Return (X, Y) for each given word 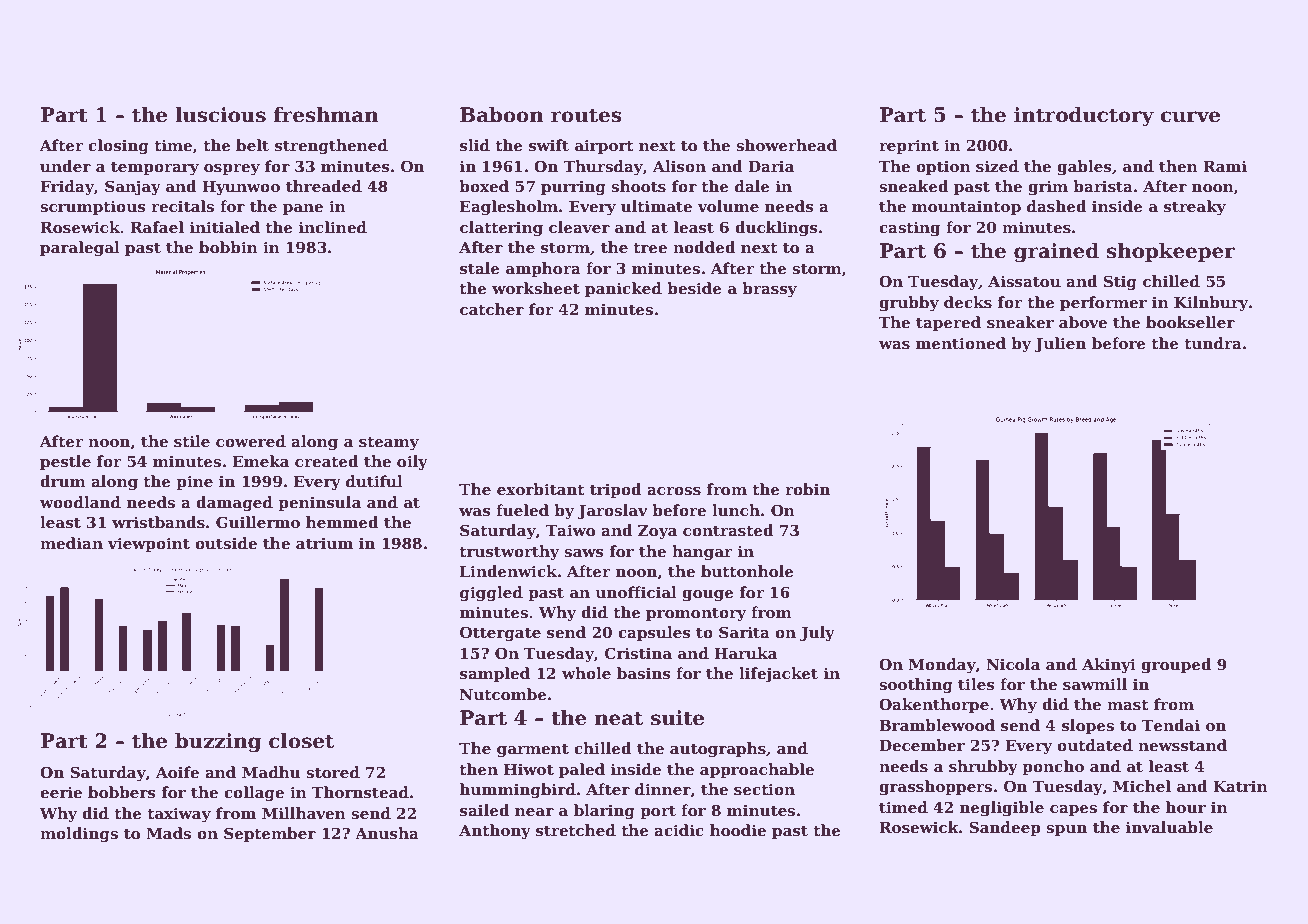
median (71, 543)
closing (118, 147)
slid (475, 145)
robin (807, 489)
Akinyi (1109, 666)
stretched (576, 830)
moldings (79, 835)
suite (677, 718)
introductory (1084, 117)
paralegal (80, 249)
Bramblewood (937, 725)
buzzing (218, 743)
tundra (1213, 343)
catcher (492, 309)
